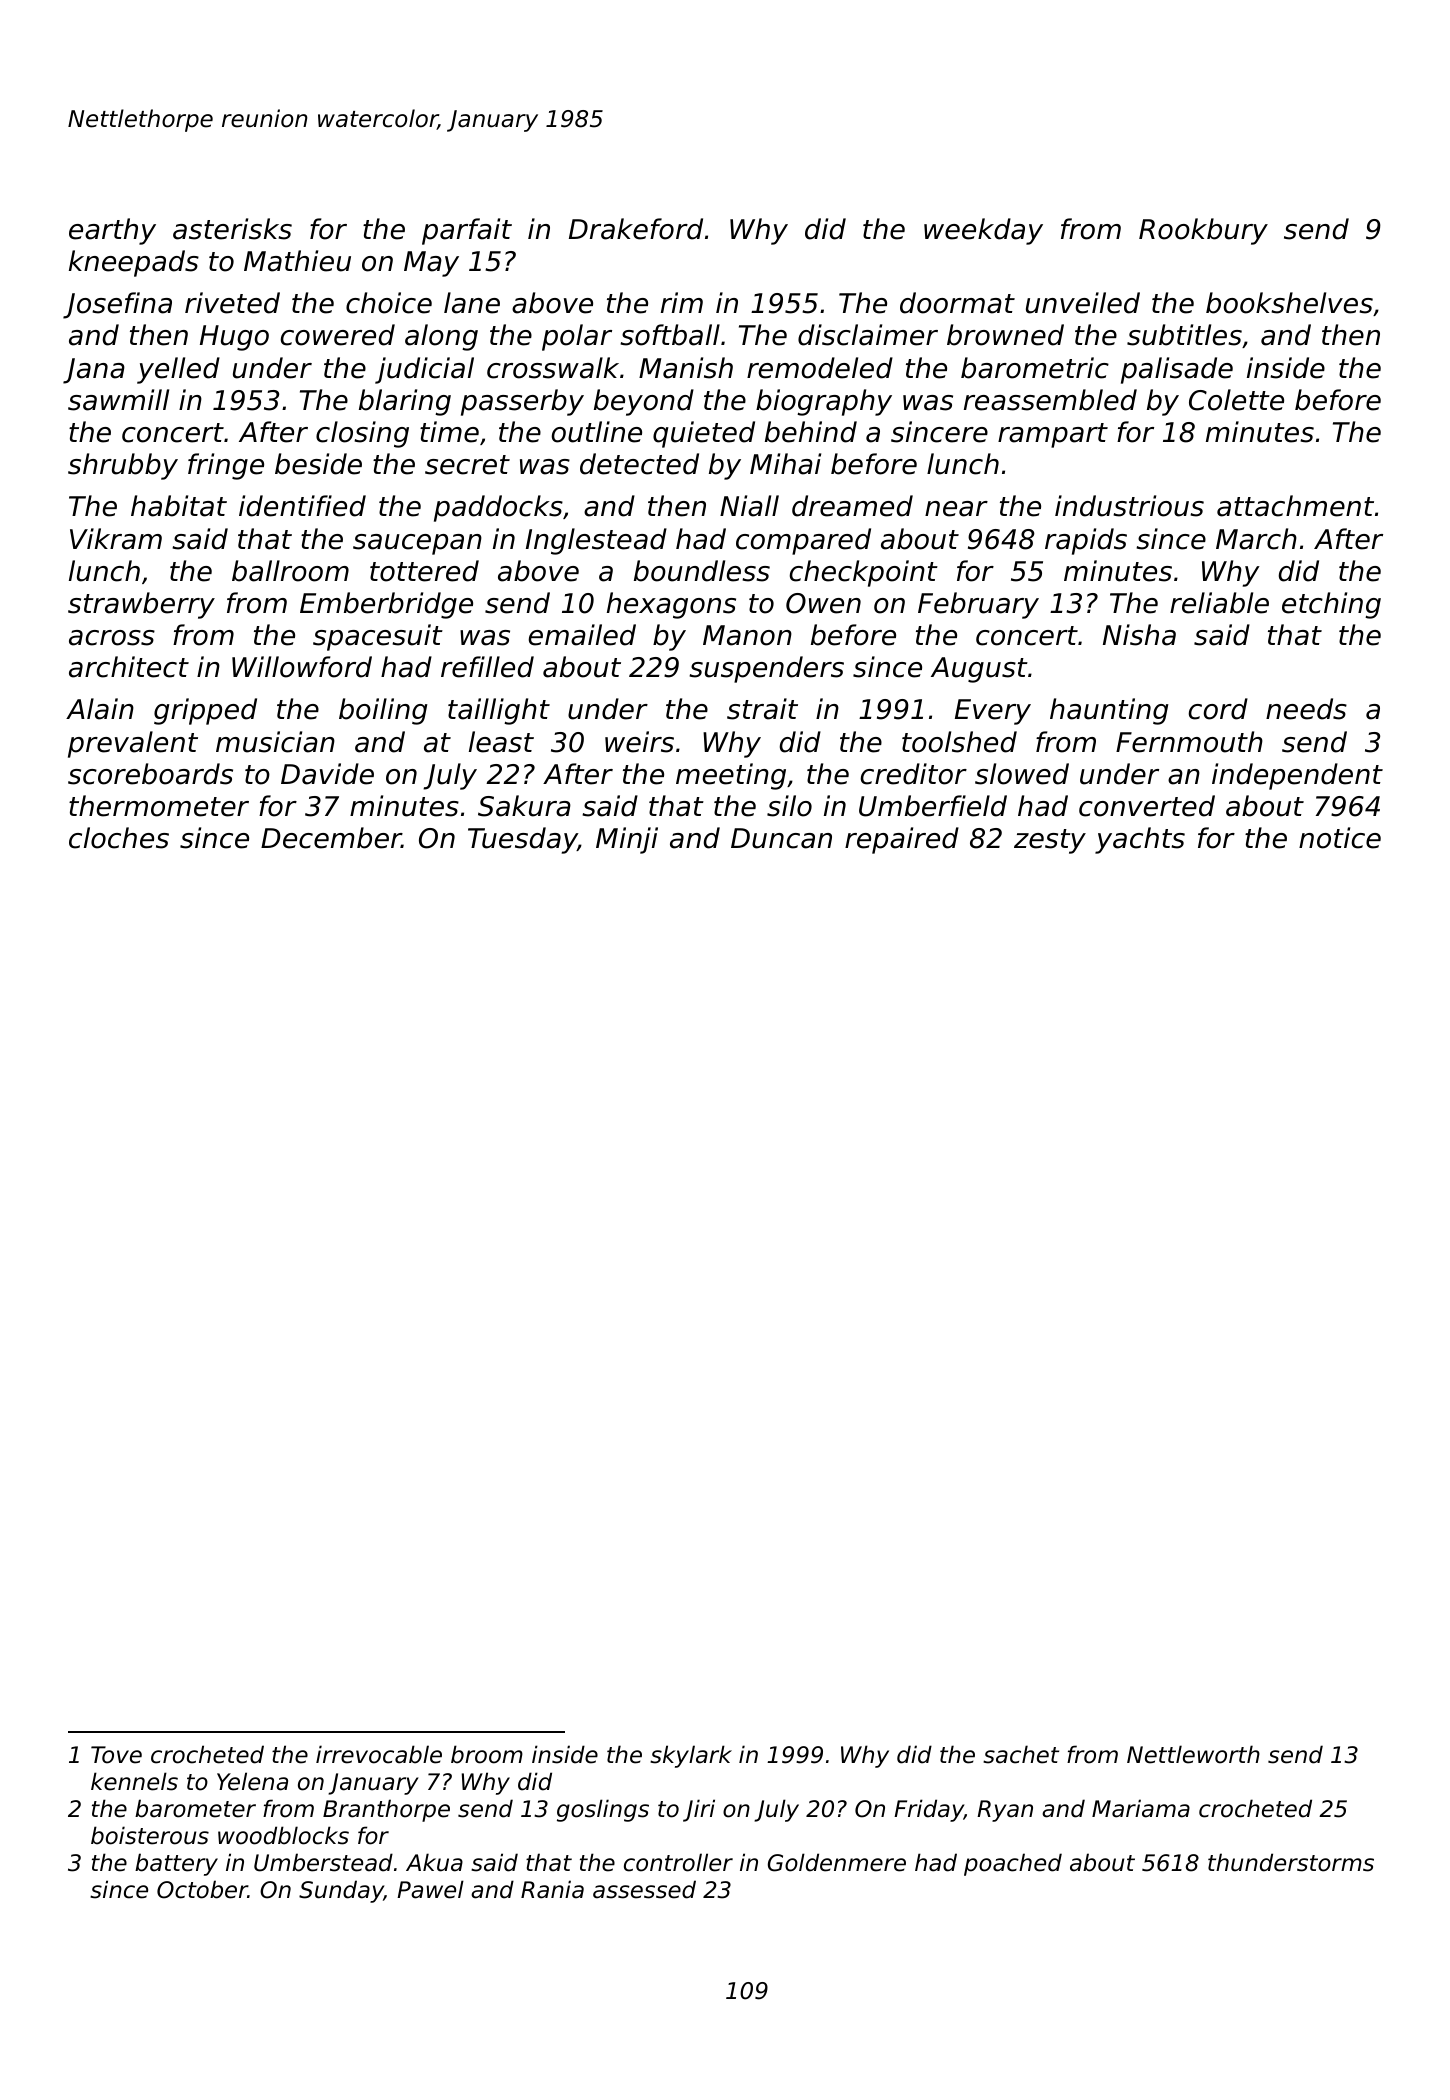 Image resolution: width=1450 pixels, height=2100 pixels. I want to click on cloches, so click(119, 838).
